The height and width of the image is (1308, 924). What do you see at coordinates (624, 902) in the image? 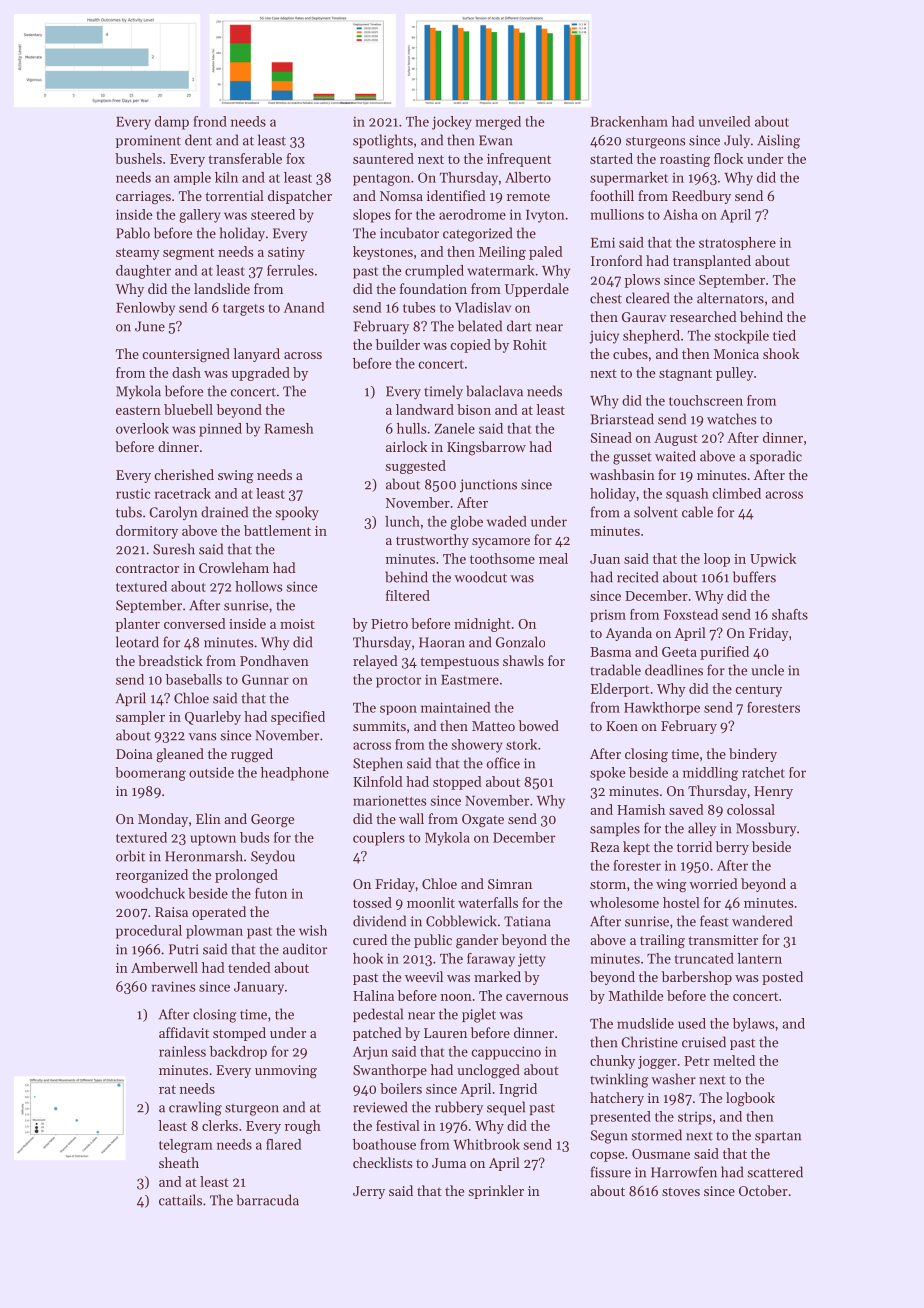
I see `wholesome` at bounding box center [624, 902].
